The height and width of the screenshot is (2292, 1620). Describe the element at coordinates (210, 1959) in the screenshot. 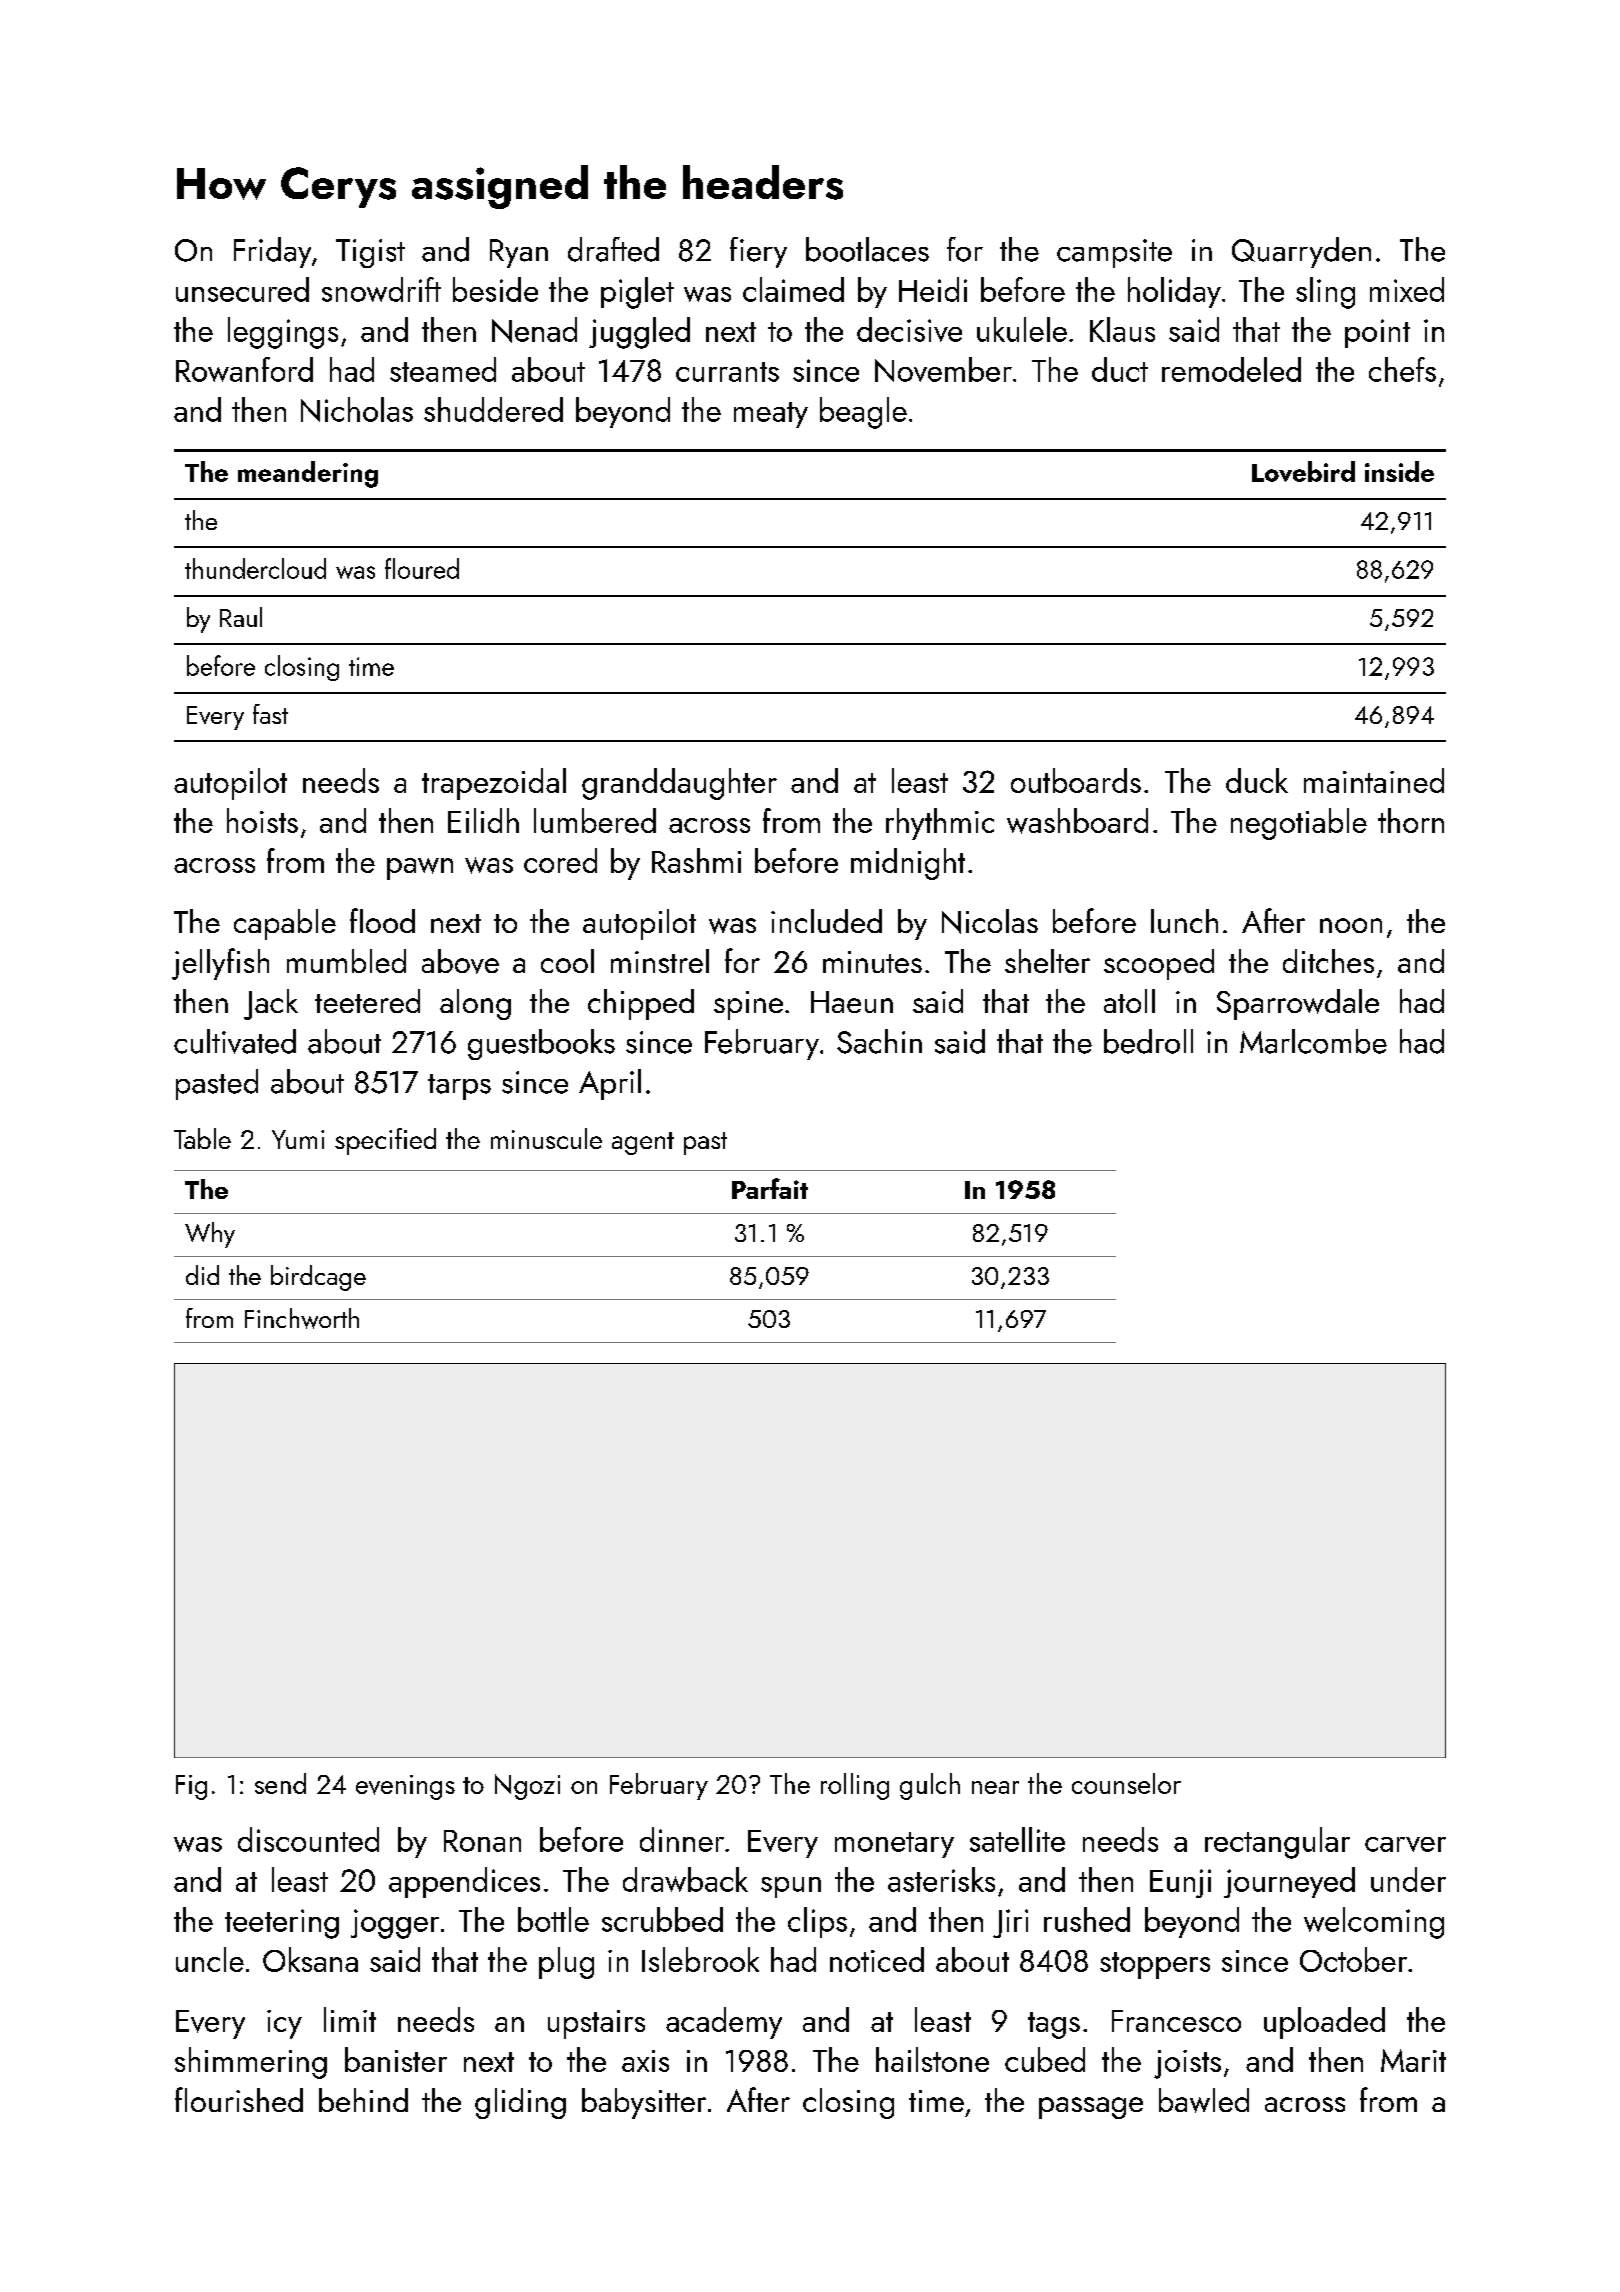

I see `uncle` at that location.
